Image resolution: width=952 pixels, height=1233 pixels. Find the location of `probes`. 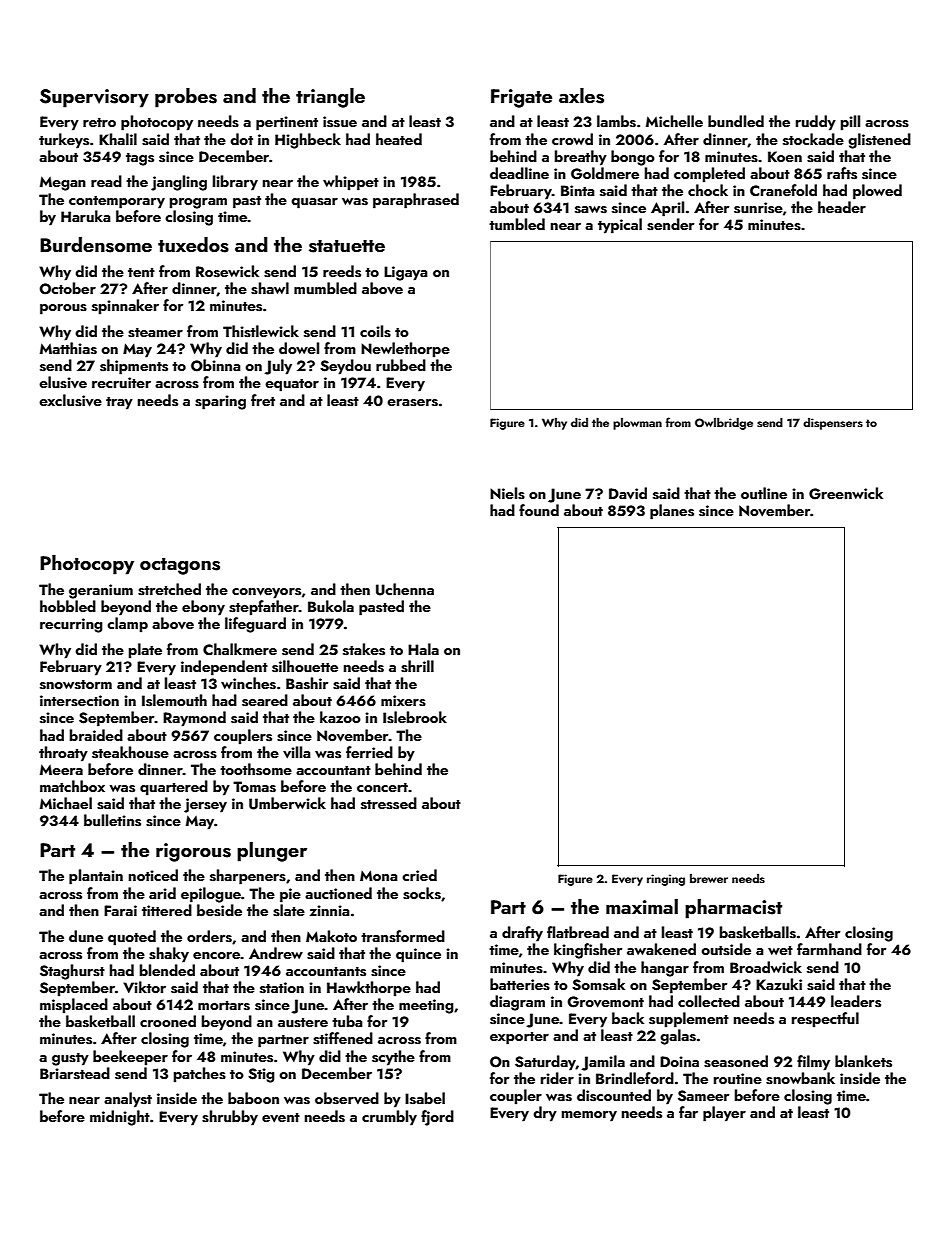

probes is located at coordinates (186, 98).
